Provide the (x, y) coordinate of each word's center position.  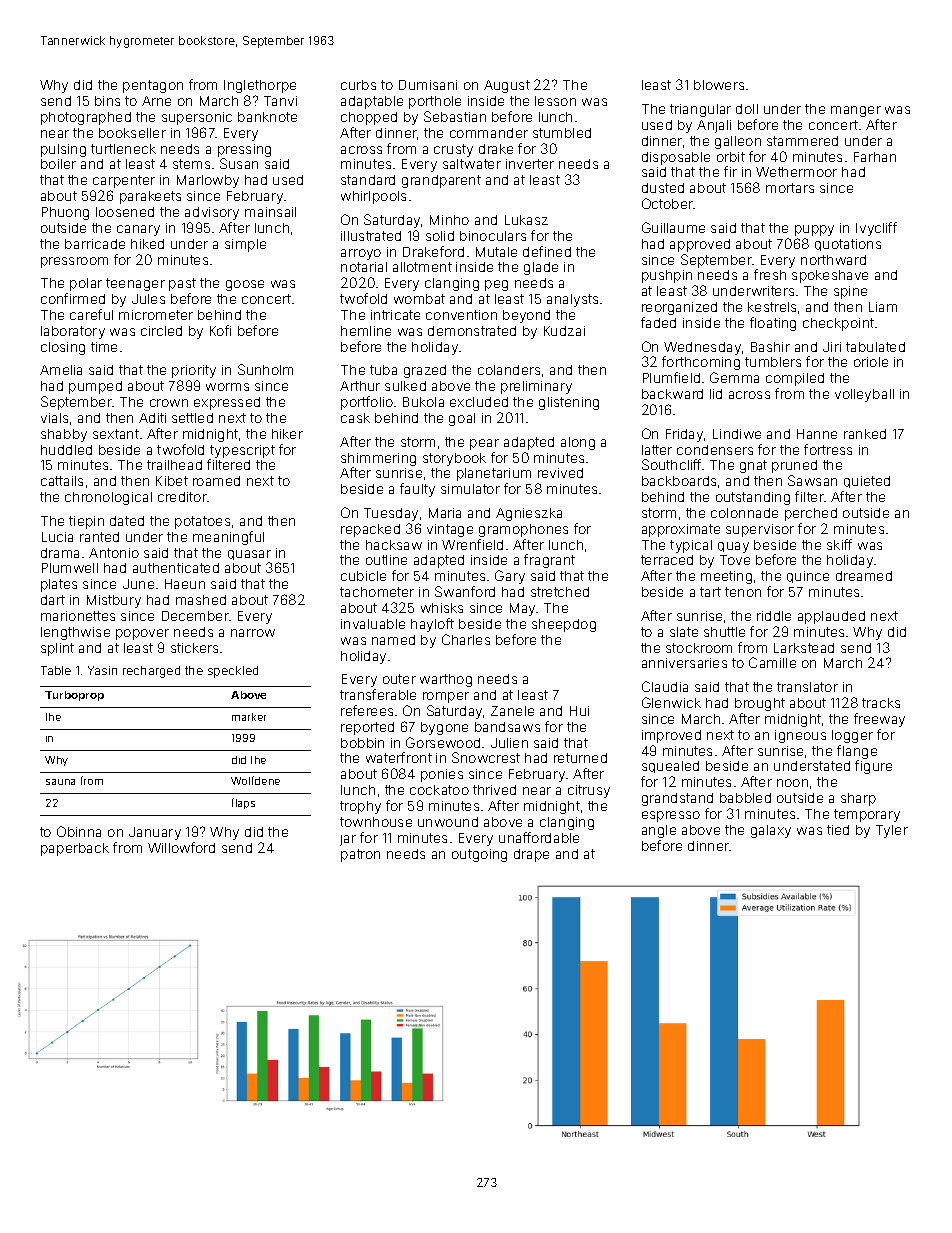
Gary (510, 577)
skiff (839, 544)
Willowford (181, 847)
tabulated (875, 347)
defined (547, 251)
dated (127, 521)
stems (191, 164)
